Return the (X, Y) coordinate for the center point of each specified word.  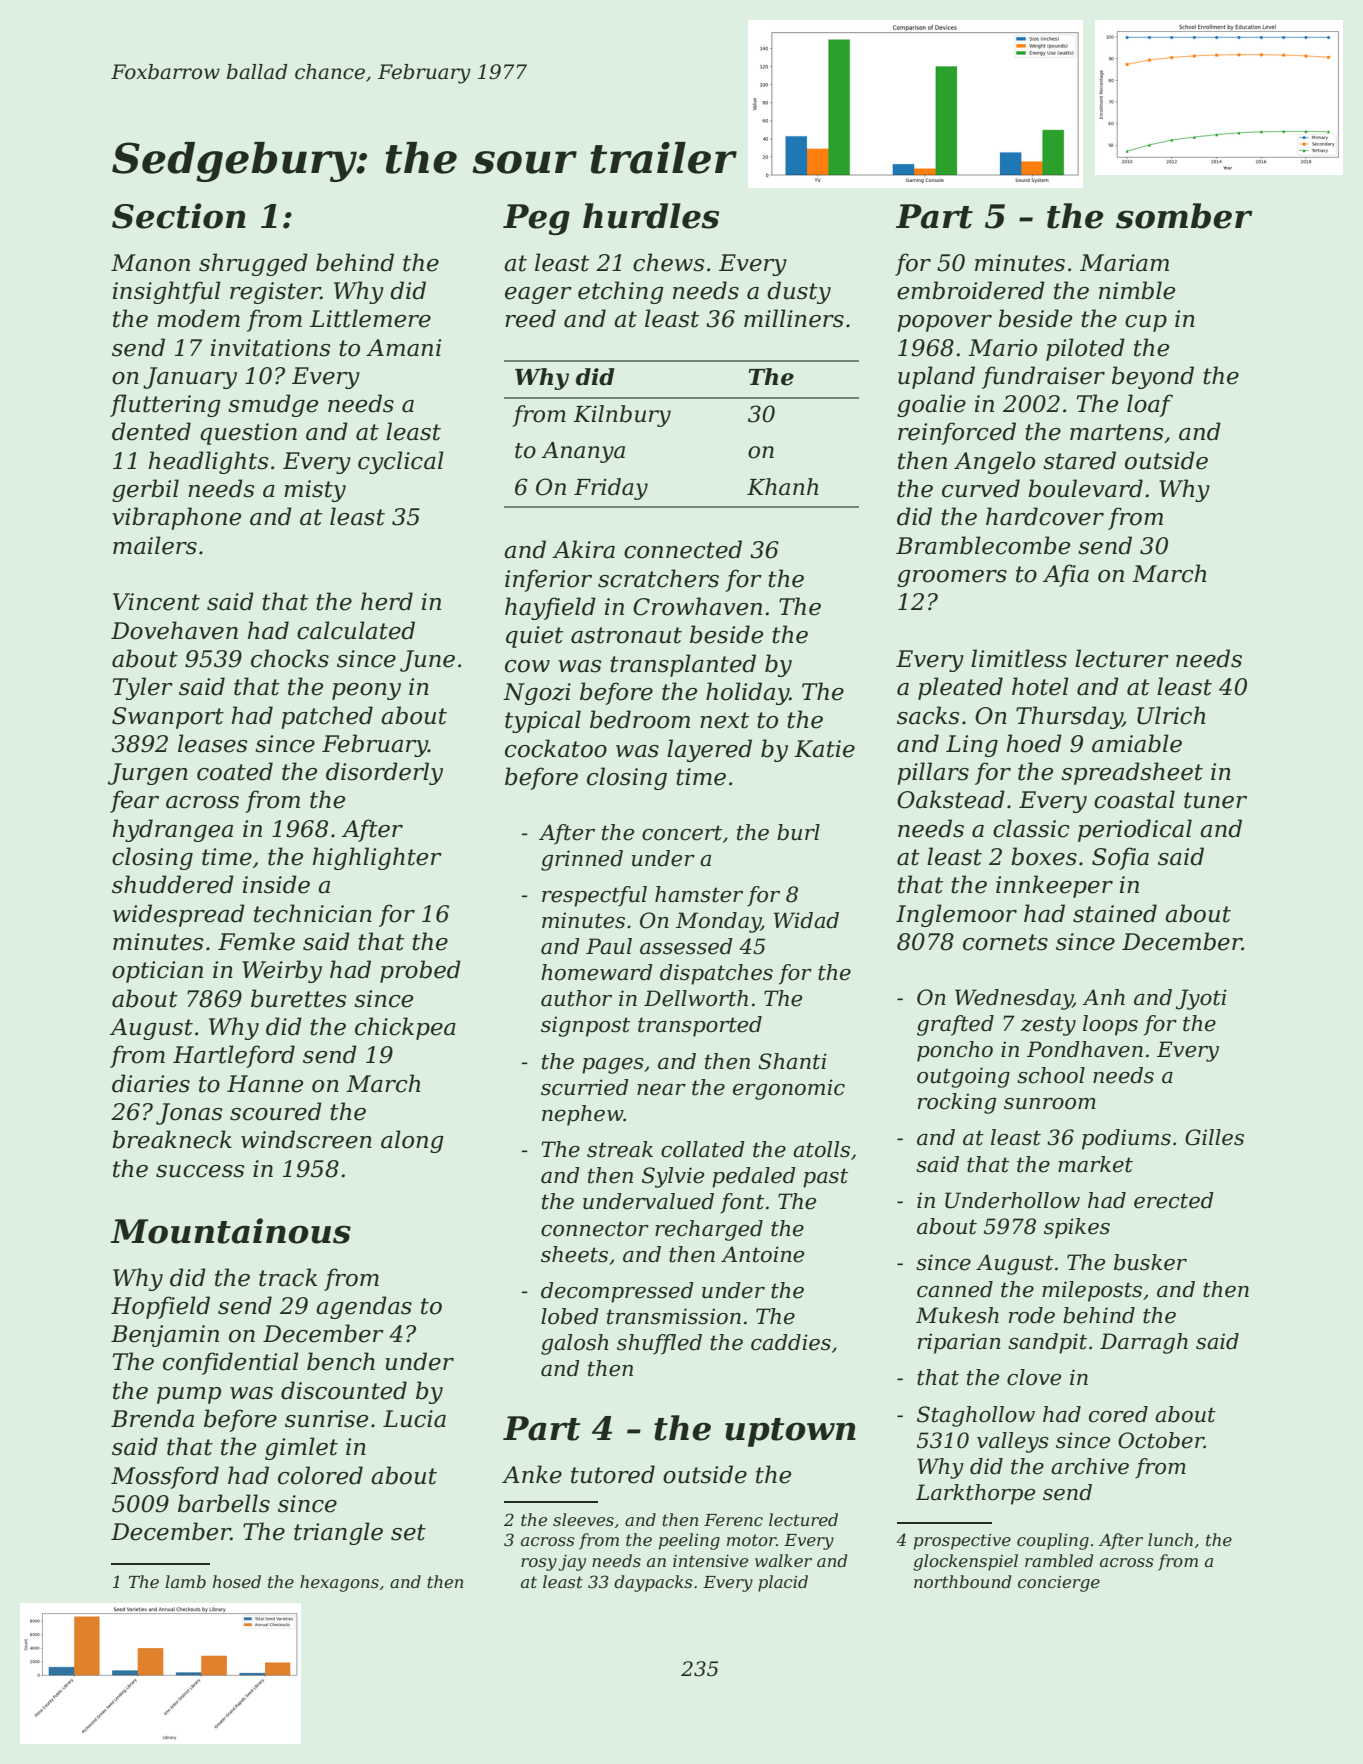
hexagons (339, 1583)
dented (151, 431)
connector (595, 1229)
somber (1184, 216)
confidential (231, 1363)
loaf (1150, 405)
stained (1115, 913)
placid (783, 1583)
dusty (799, 292)
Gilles (1214, 1137)
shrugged (253, 264)
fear (134, 801)
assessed (686, 946)
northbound (962, 1581)
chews (668, 262)
